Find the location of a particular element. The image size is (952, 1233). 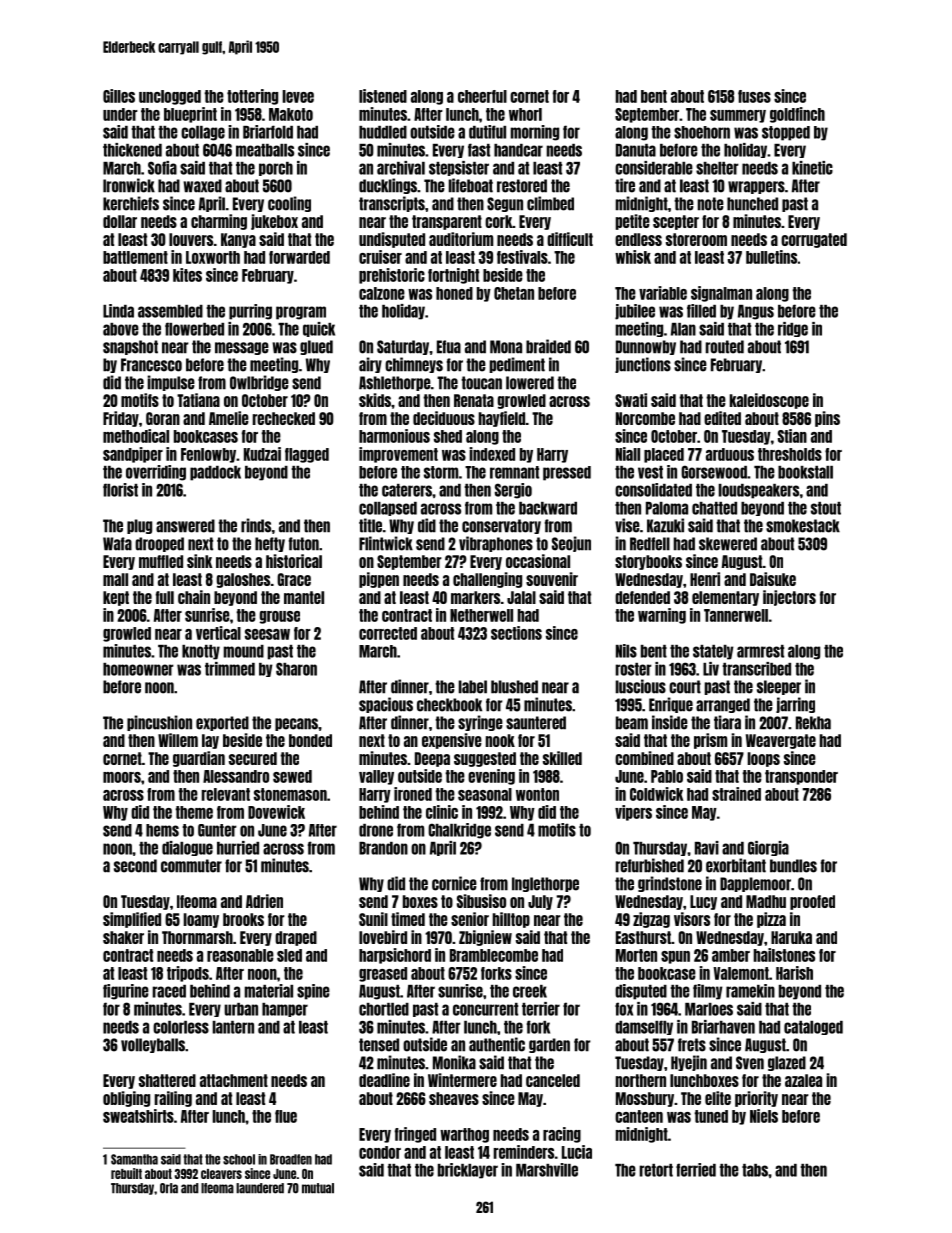

kinetic is located at coordinates (812, 168).
